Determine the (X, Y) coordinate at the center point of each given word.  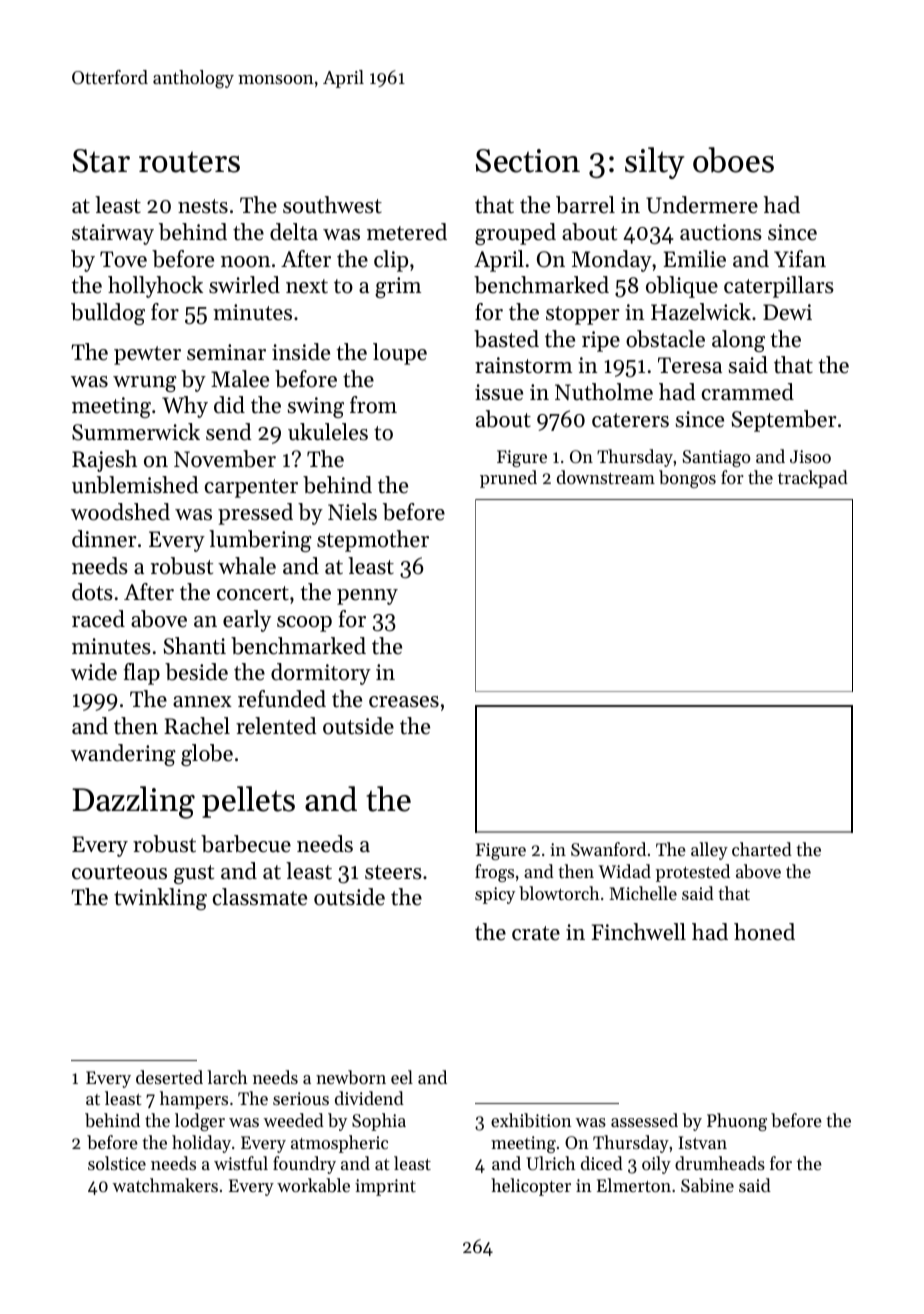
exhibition (531, 1120)
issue (499, 392)
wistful (241, 1163)
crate (536, 933)
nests (203, 206)
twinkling (160, 899)
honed (764, 932)
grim (398, 287)
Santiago (717, 458)
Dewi (787, 312)
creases (404, 702)
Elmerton (634, 1185)
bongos (687, 479)
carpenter (251, 488)
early (247, 621)
